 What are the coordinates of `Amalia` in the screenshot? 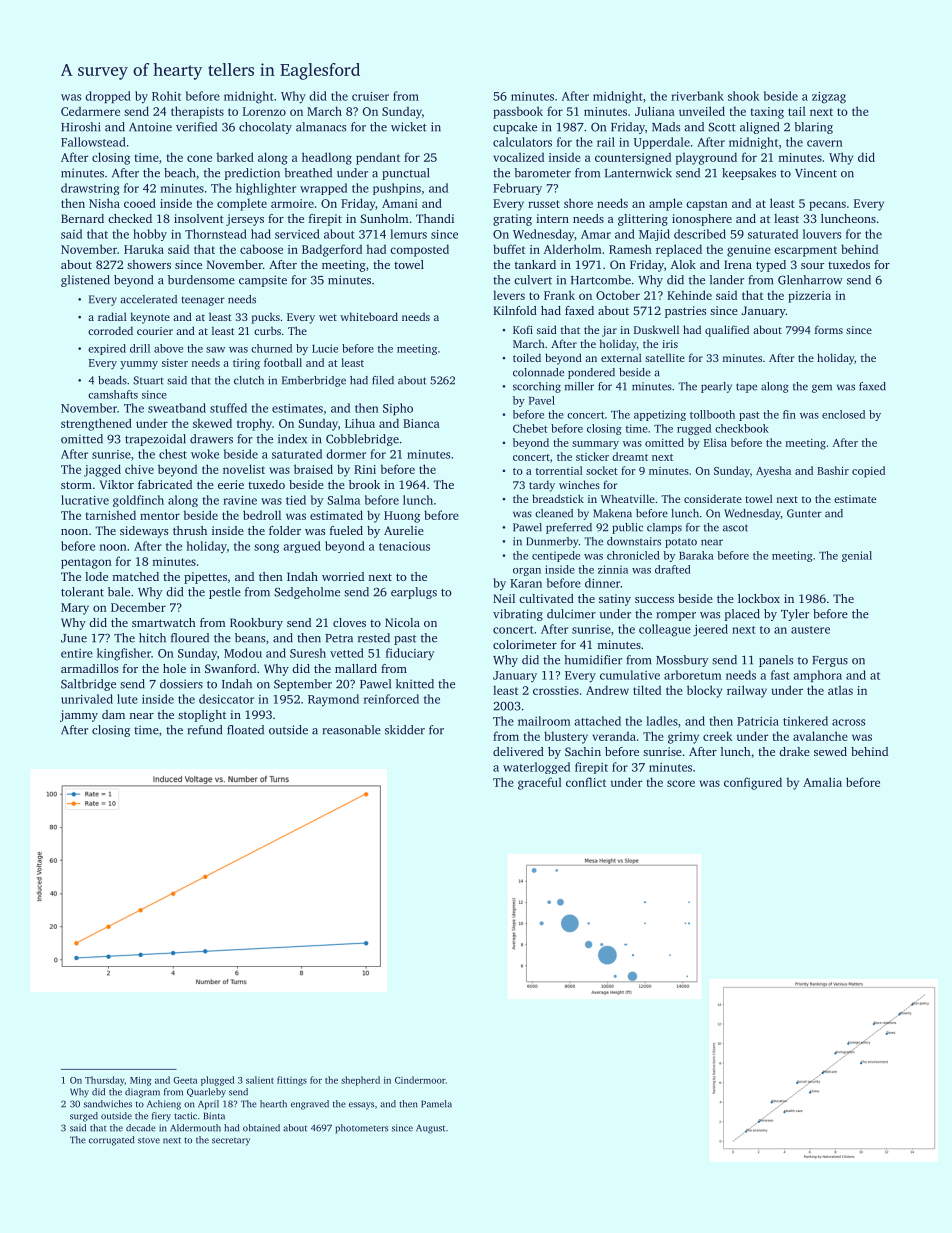 It's located at (822, 782).
